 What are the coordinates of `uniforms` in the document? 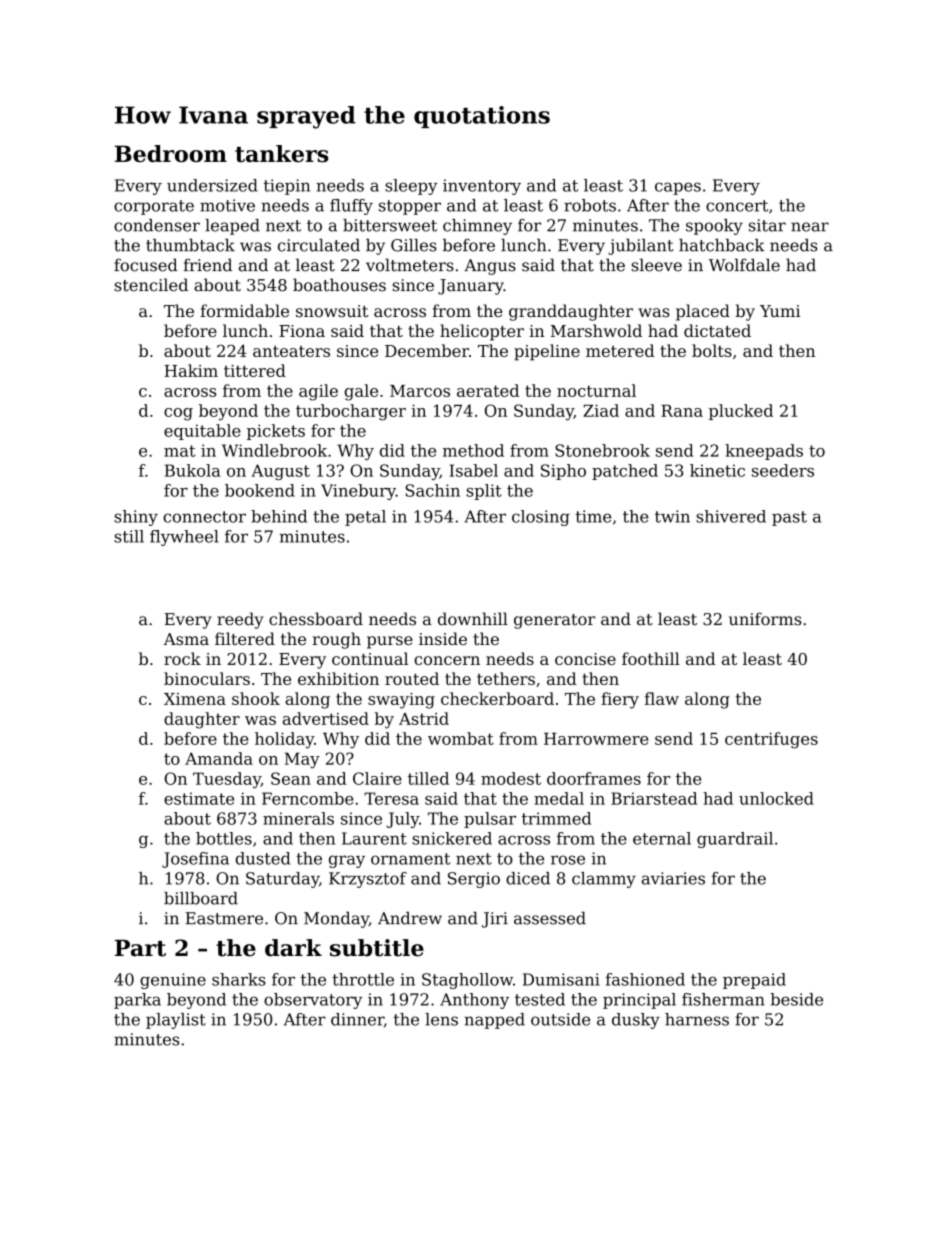 It's located at (765, 619).
